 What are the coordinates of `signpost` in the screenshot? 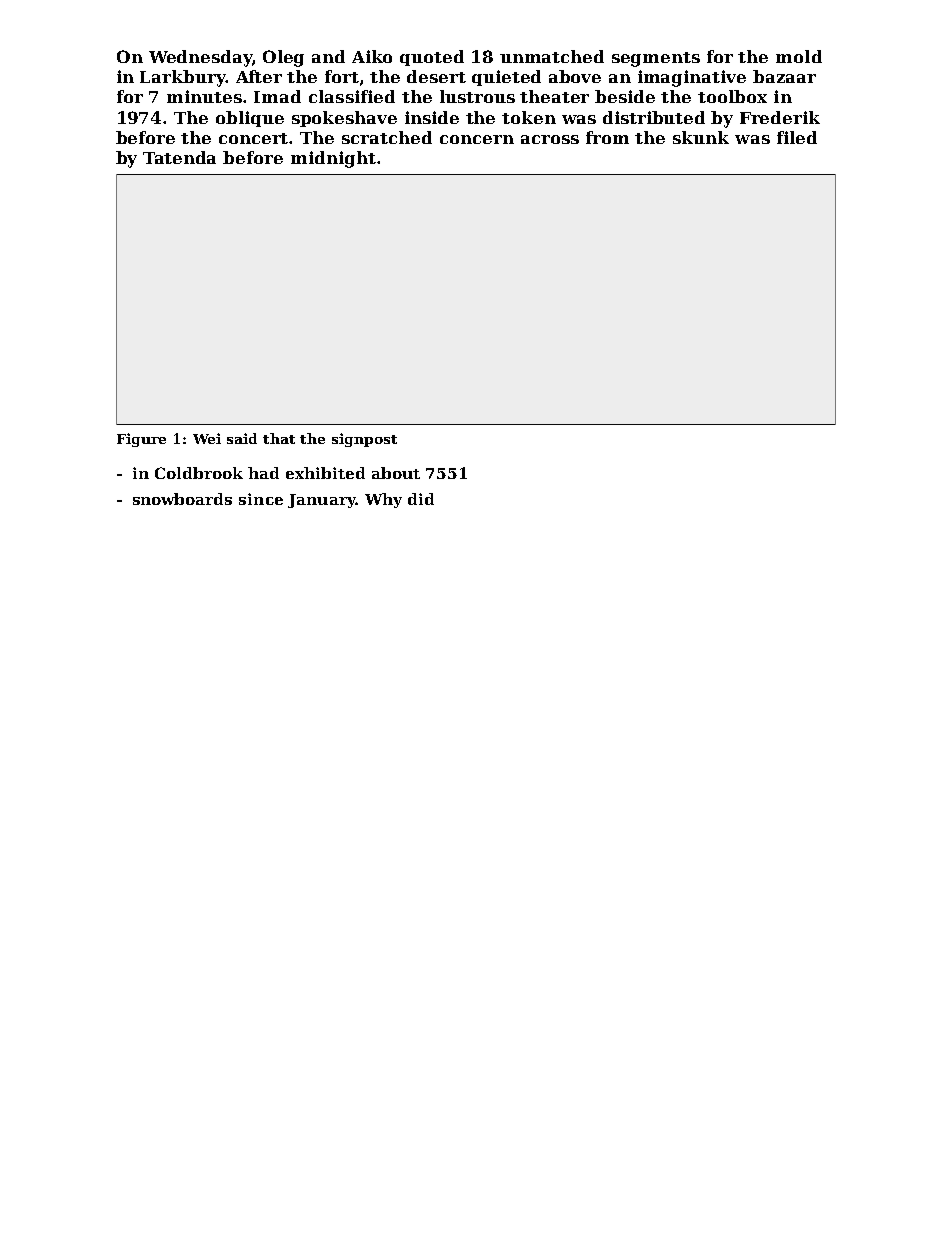 It's located at (364, 440).
